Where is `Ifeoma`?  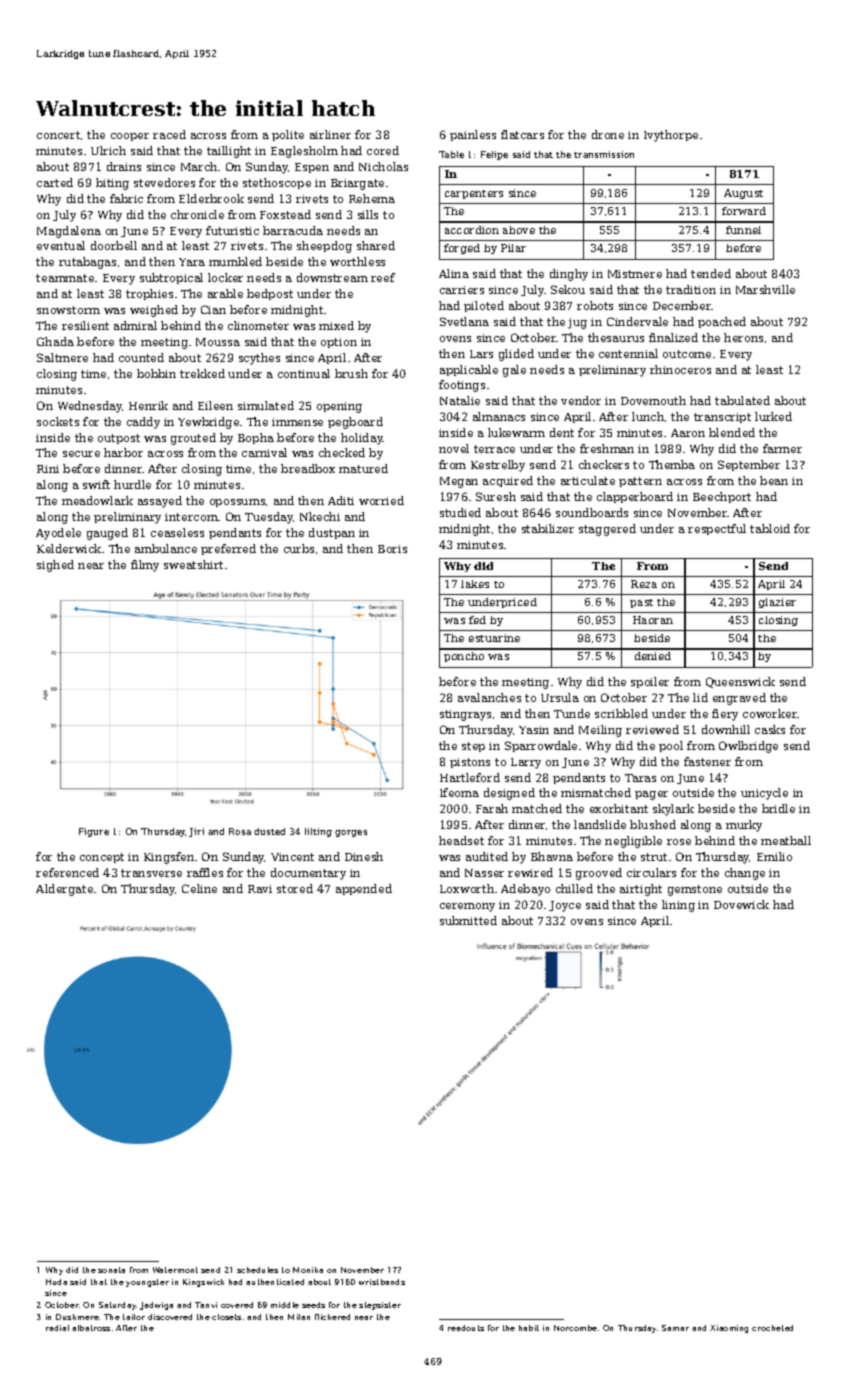 Ifeoma is located at coordinates (459, 792).
